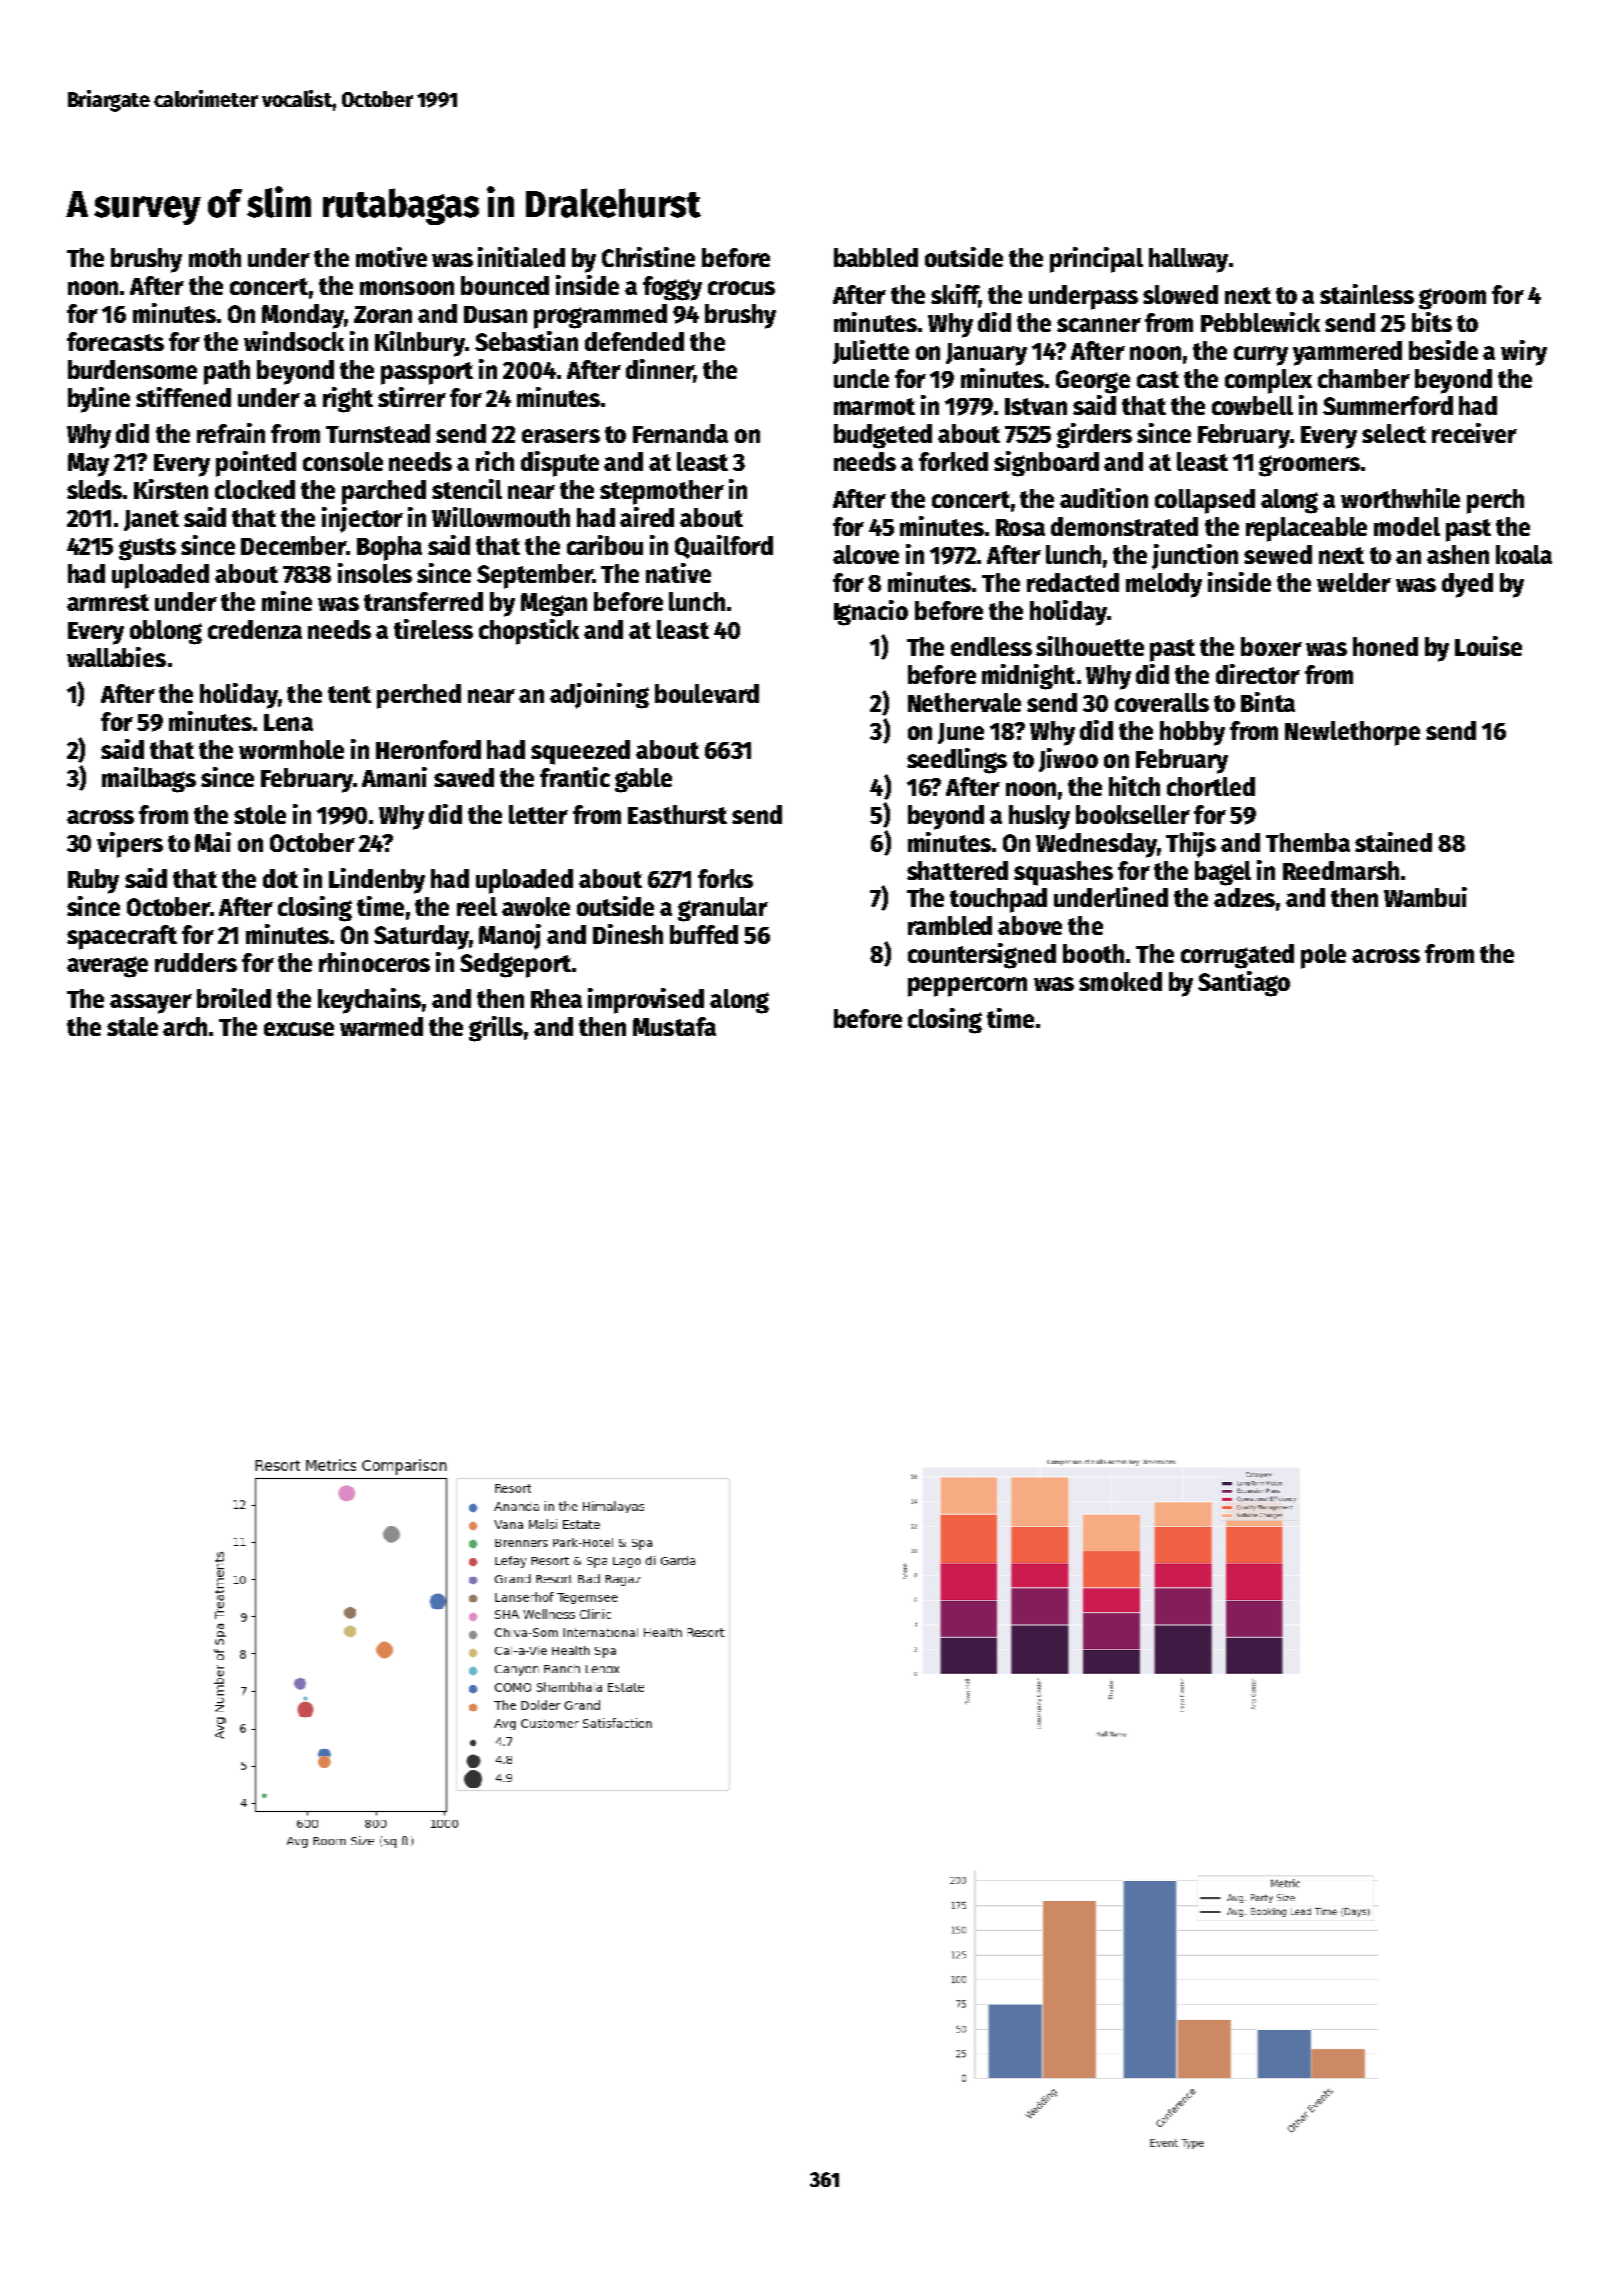 Image resolution: width=1620 pixels, height=2292 pixels. I want to click on rudders, so click(196, 962).
